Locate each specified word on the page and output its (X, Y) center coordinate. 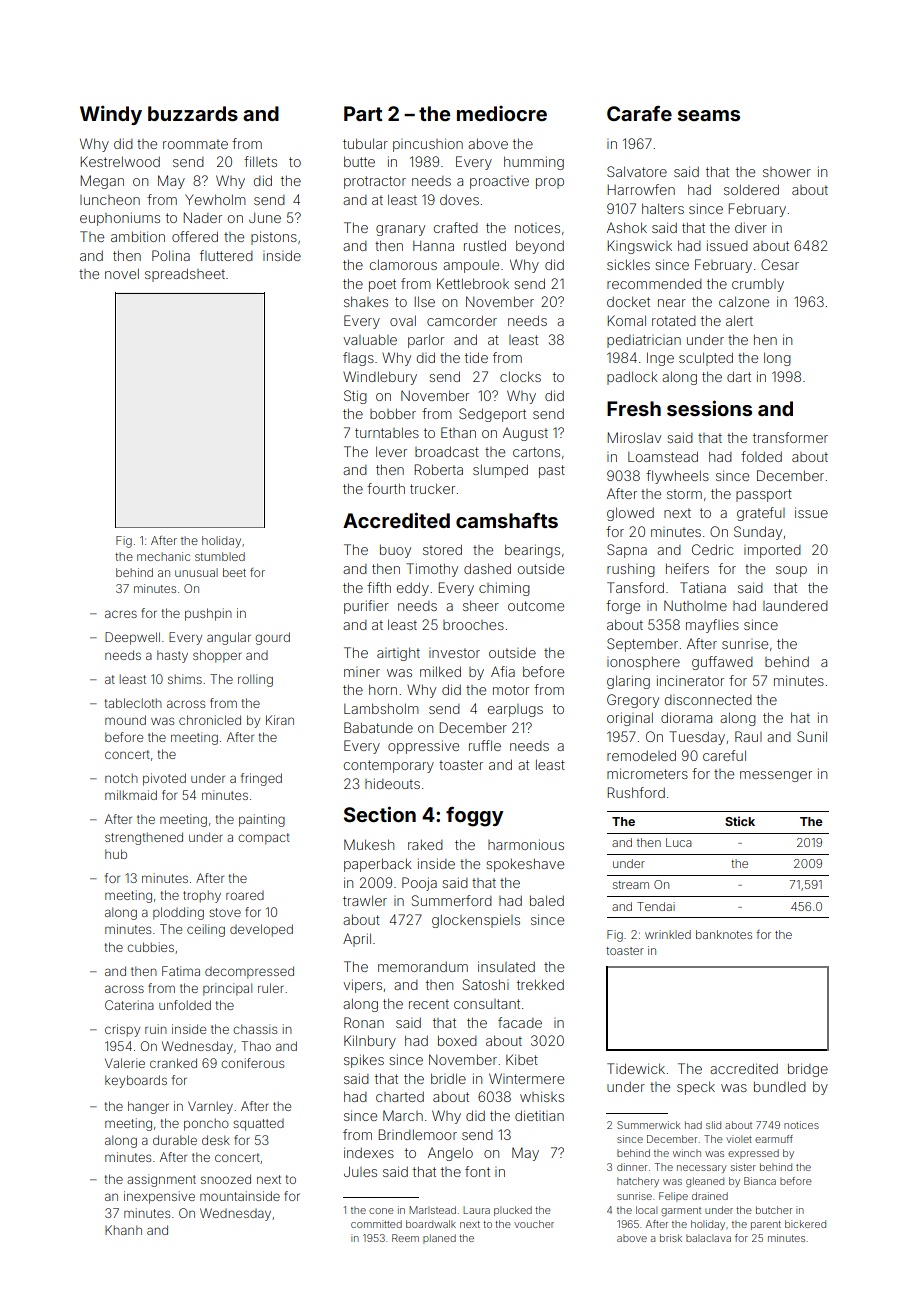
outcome (536, 606)
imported (772, 551)
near (672, 303)
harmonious (526, 844)
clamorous (403, 265)
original (630, 719)
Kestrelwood (120, 161)
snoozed (226, 1179)
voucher (534, 1224)
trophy (202, 896)
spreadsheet (185, 275)
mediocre (502, 113)
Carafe (639, 113)
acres (121, 614)
